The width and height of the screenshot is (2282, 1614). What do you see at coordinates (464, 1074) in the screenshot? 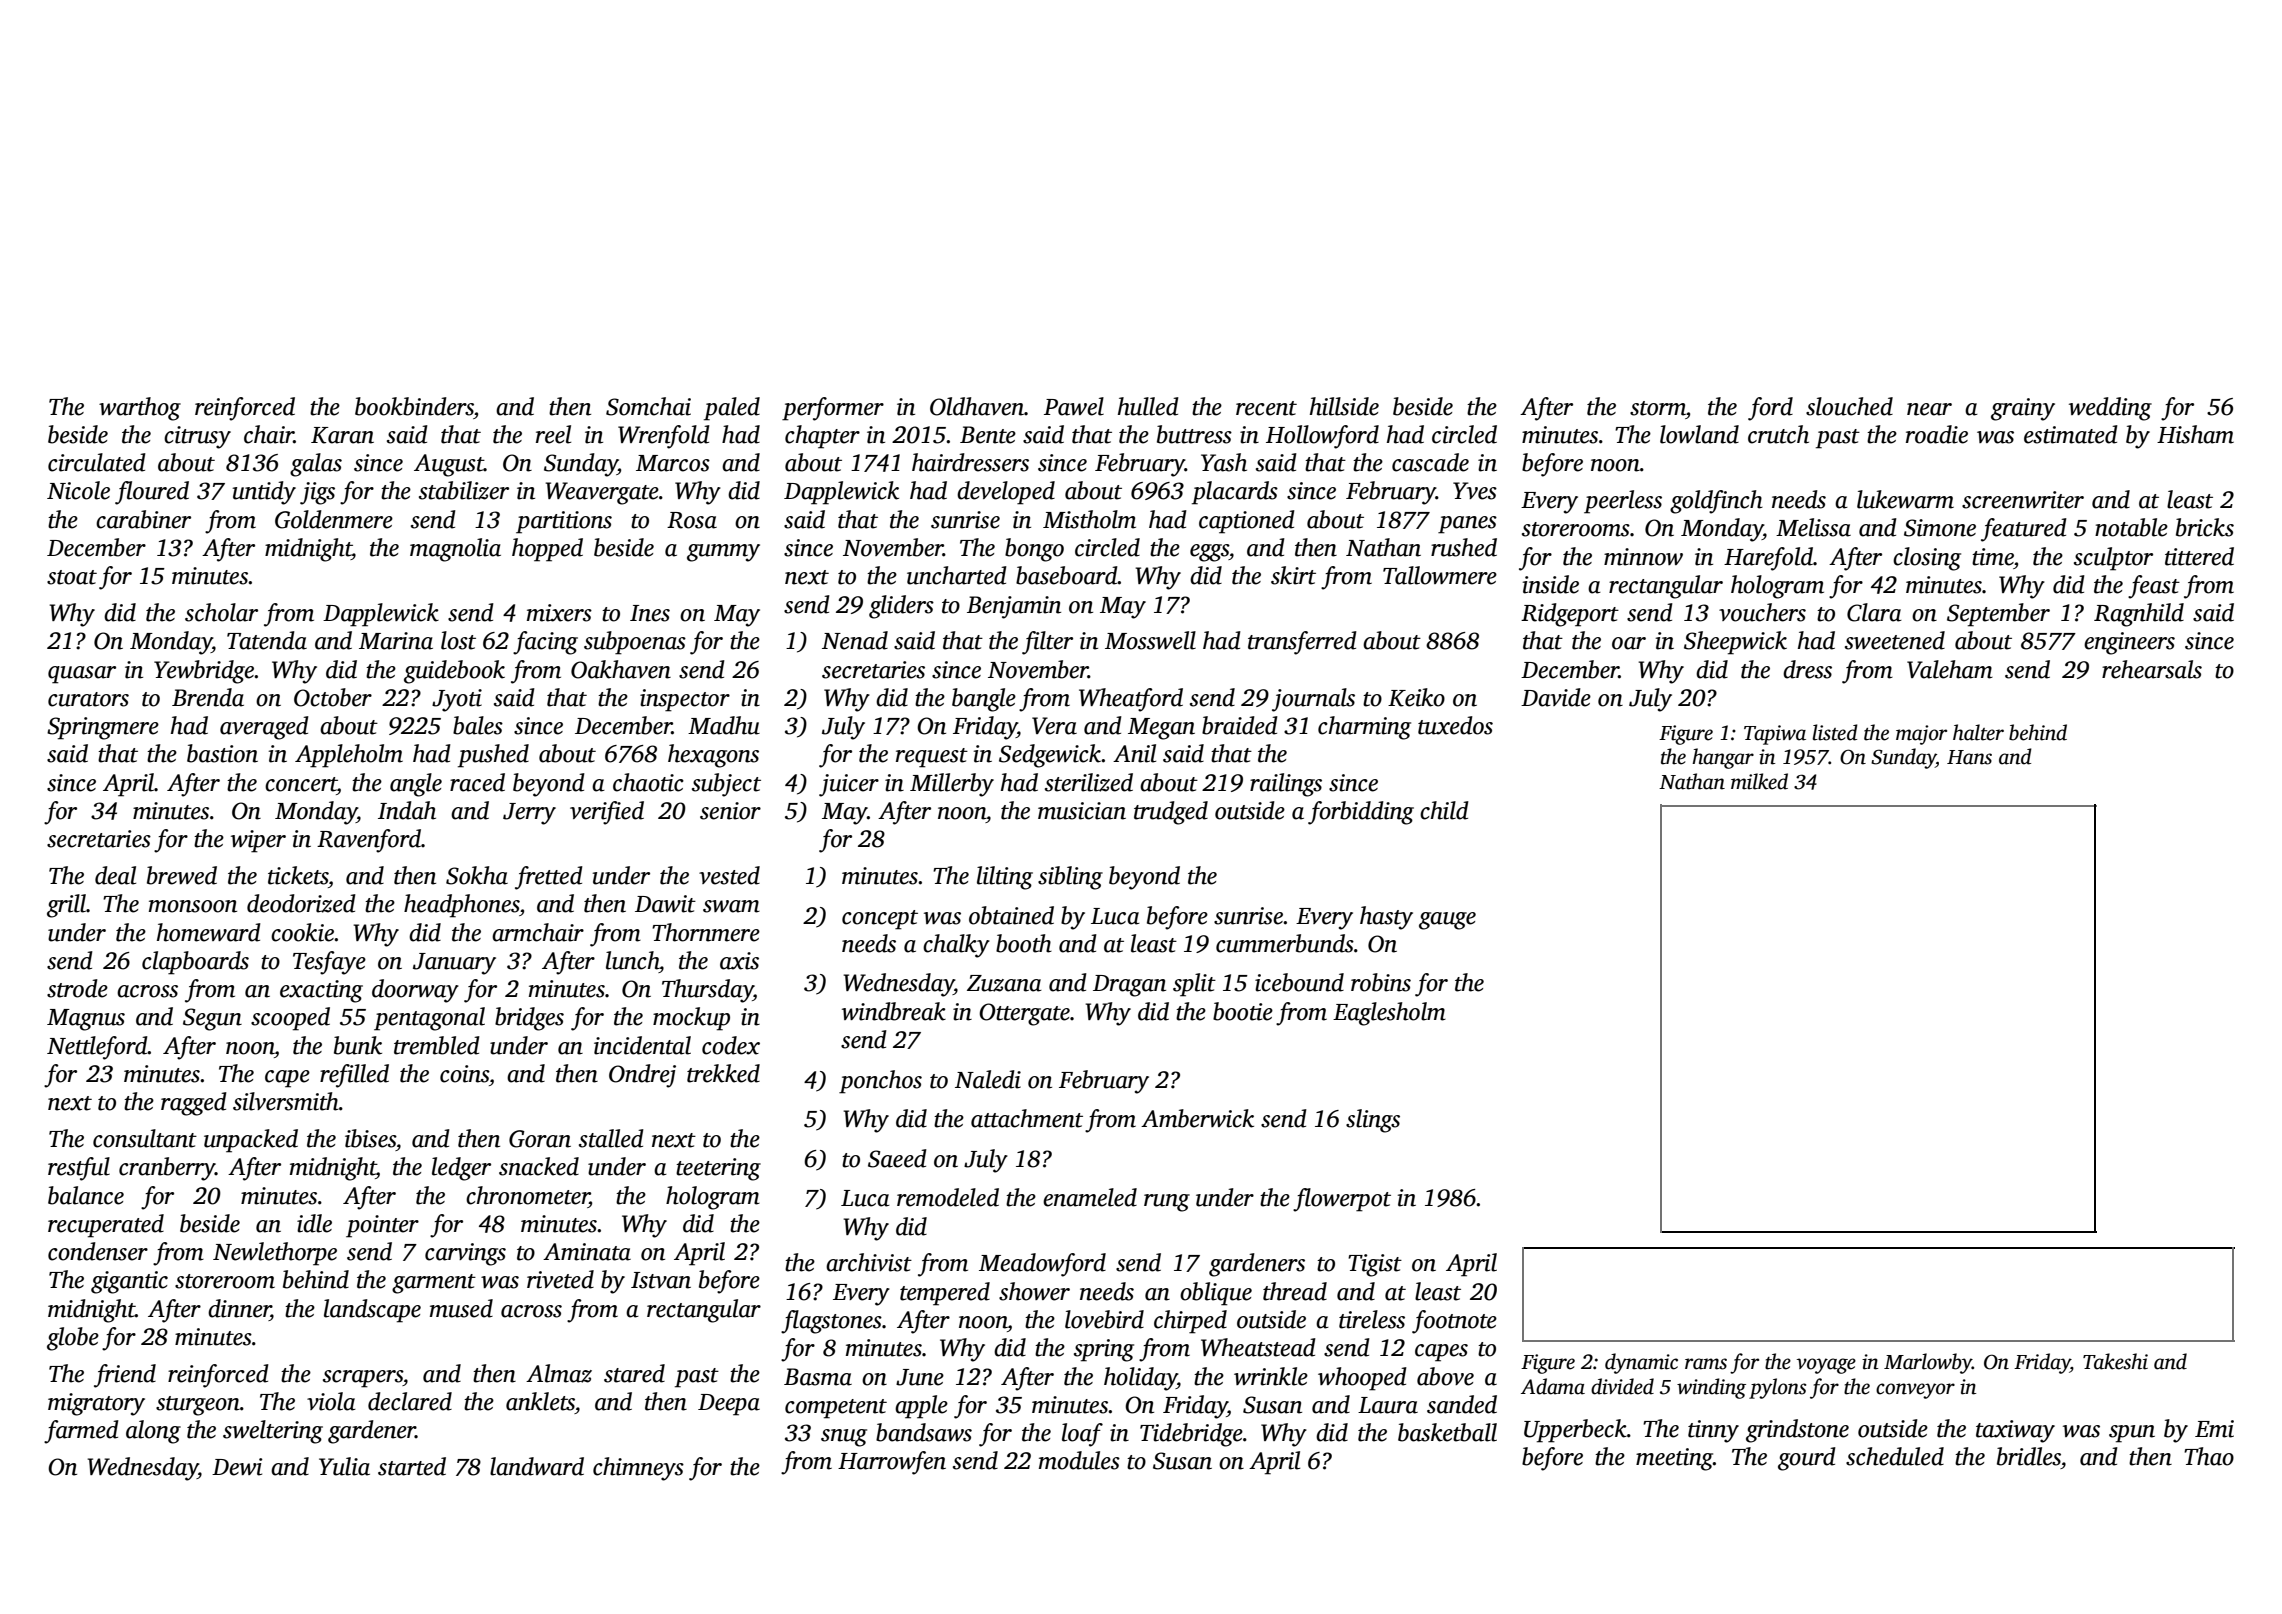
I see `coins` at bounding box center [464, 1074].
